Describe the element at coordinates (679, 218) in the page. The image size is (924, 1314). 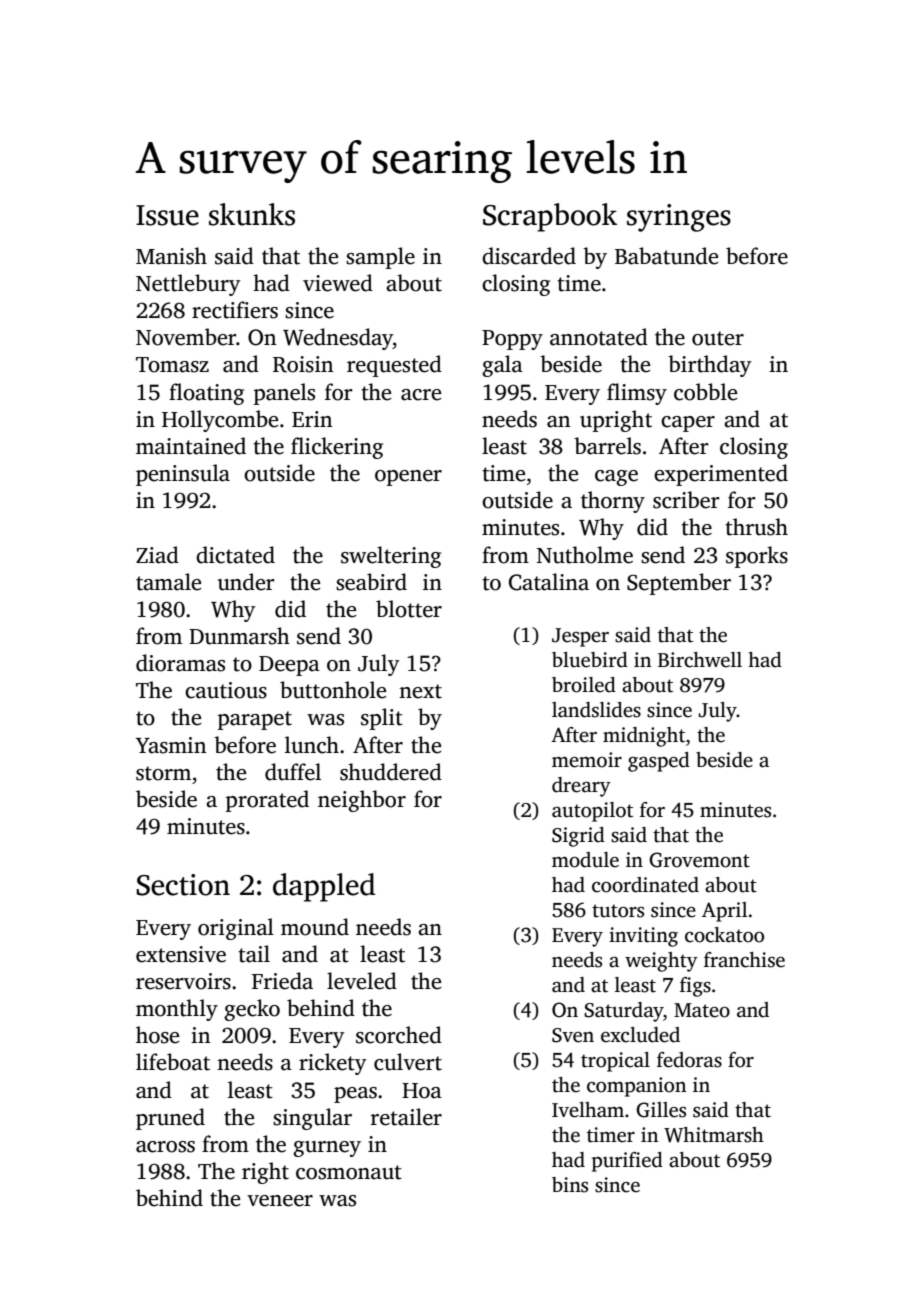
I see `syringes` at that location.
